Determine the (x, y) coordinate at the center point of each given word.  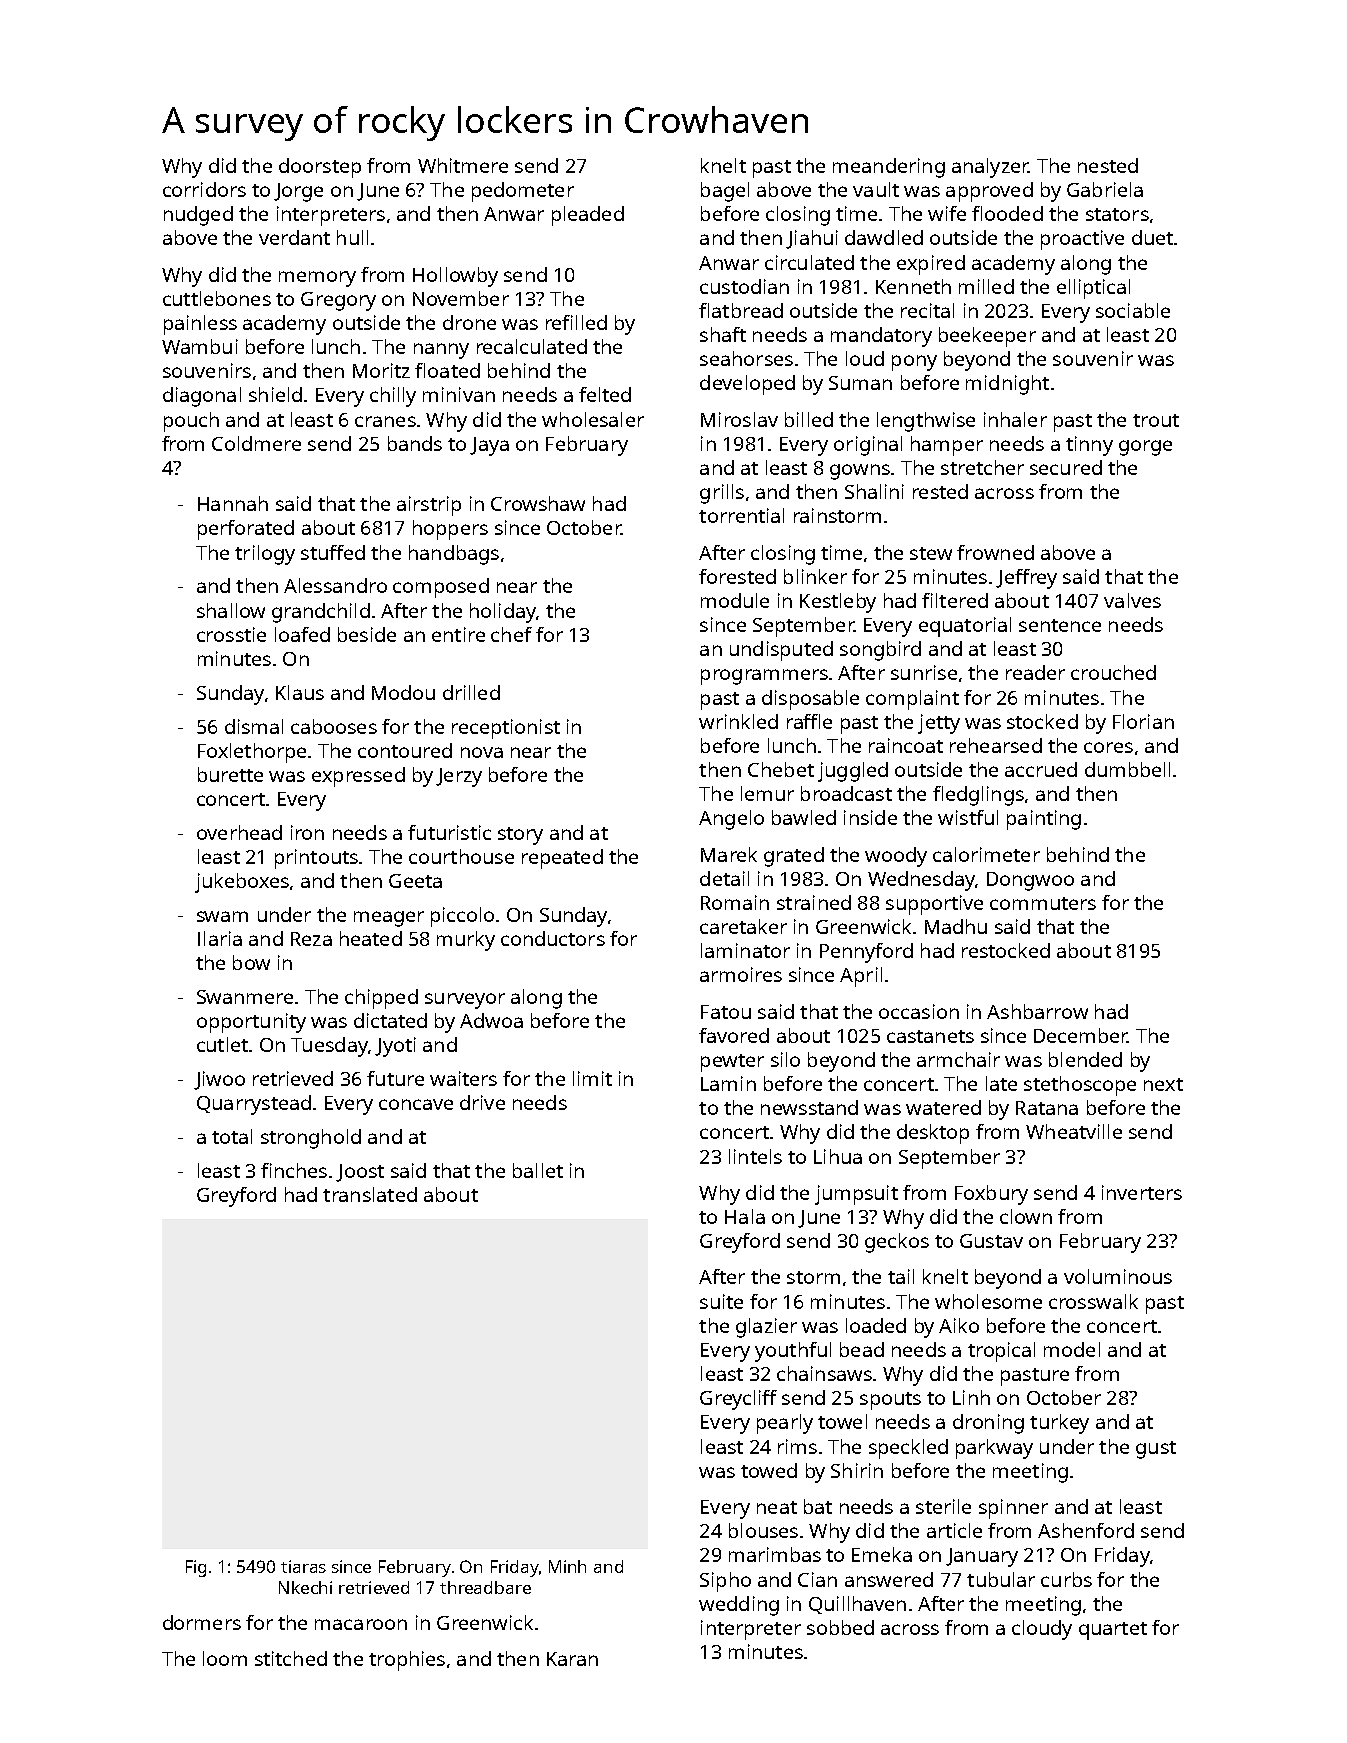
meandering (889, 168)
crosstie (231, 634)
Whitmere (463, 165)
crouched (1113, 672)
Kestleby (838, 603)
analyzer (990, 168)
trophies (407, 1661)
